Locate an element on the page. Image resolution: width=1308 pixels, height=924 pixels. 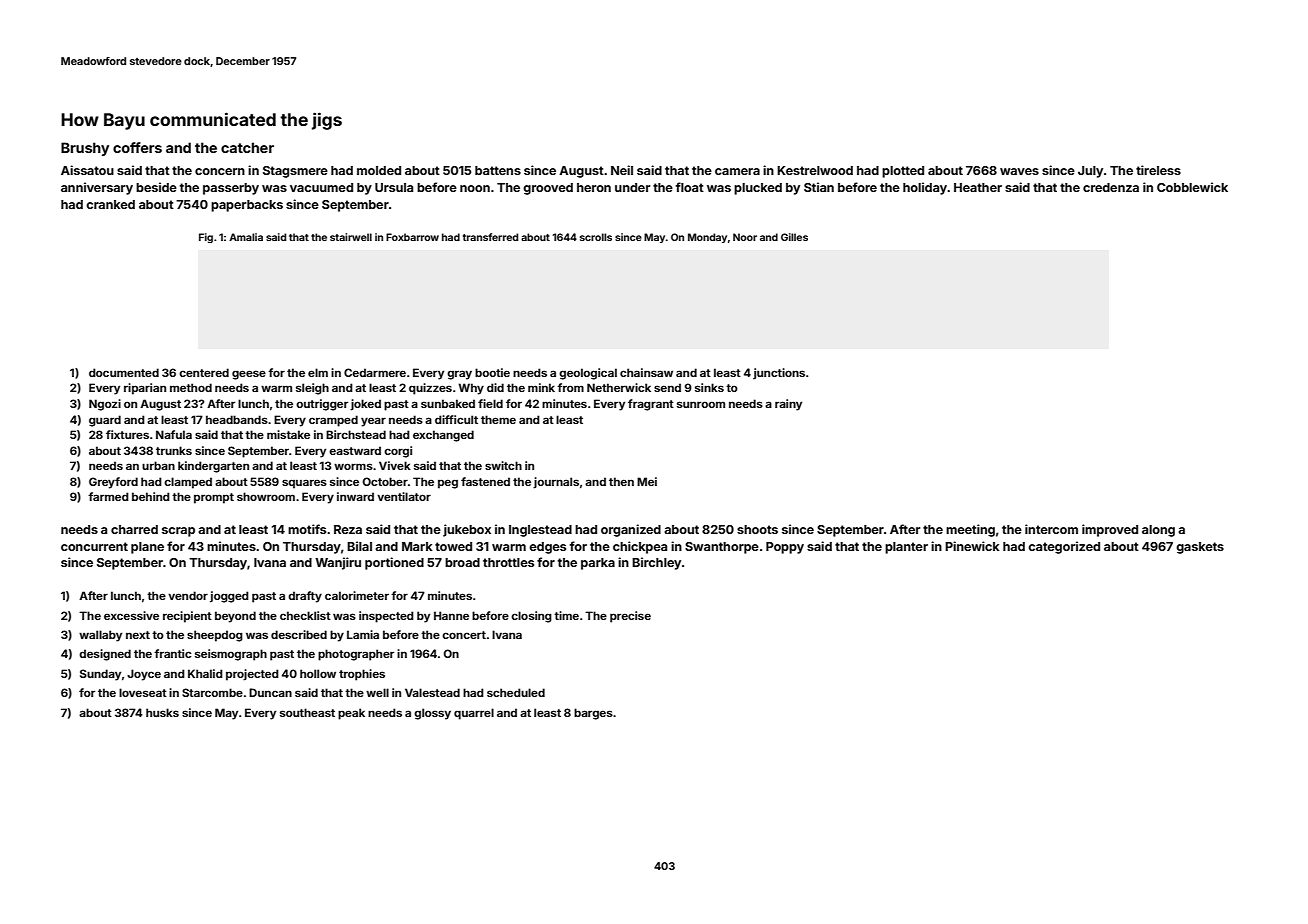
grooved is located at coordinates (548, 189).
